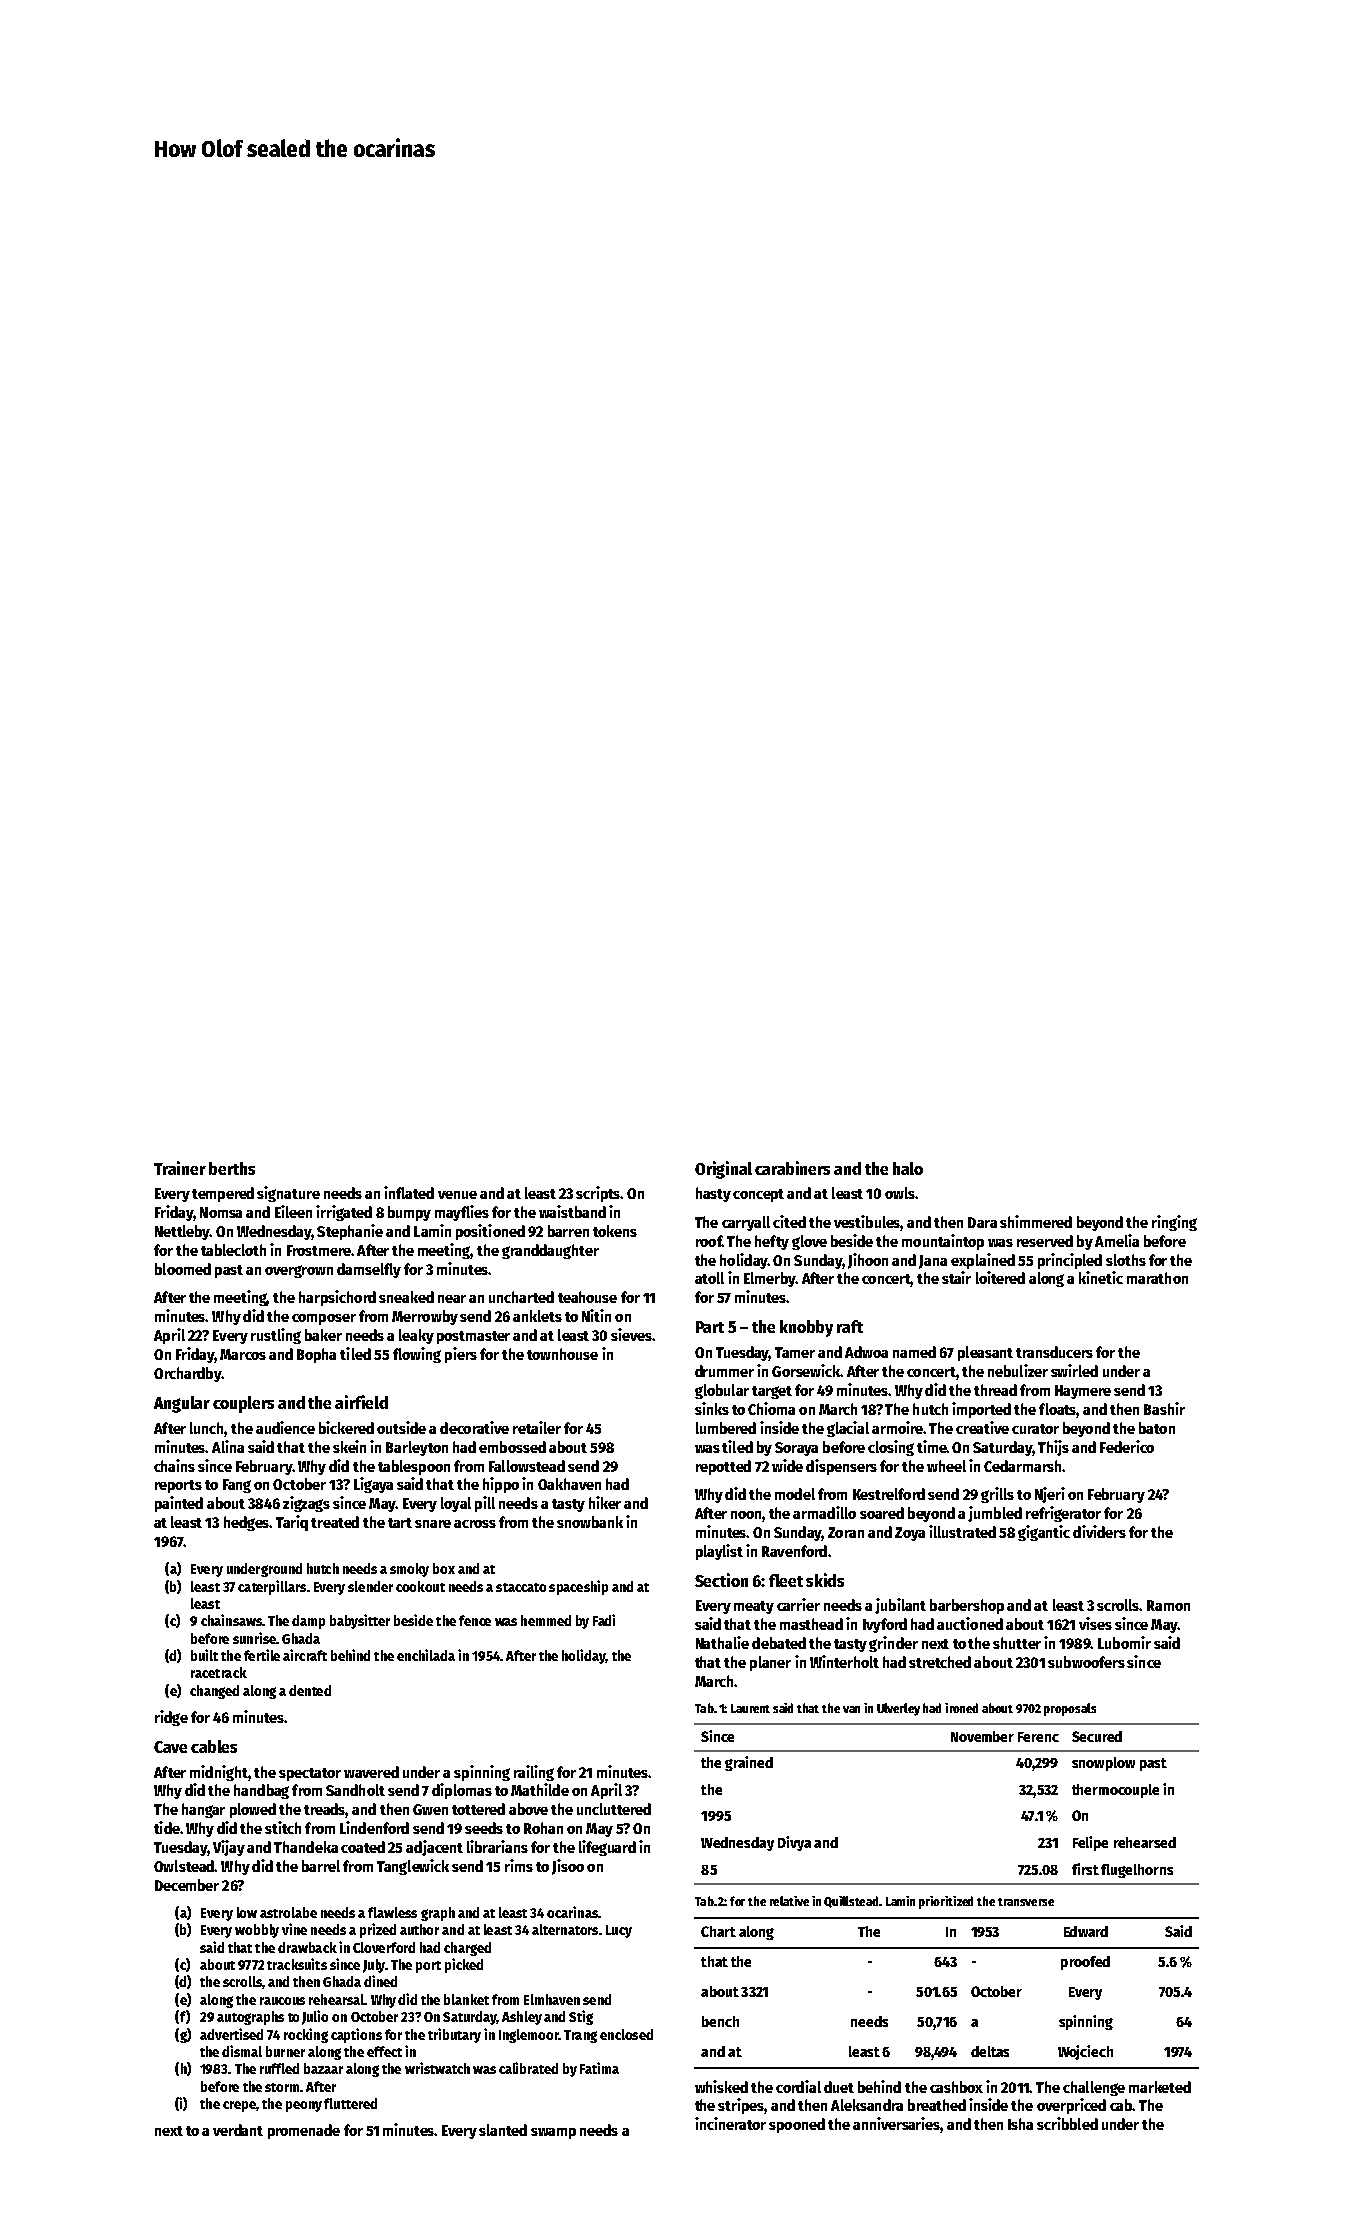 The width and height of the document is (1353, 2229). Describe the element at coordinates (723, 1467) in the document. I see `repotted` at that location.
